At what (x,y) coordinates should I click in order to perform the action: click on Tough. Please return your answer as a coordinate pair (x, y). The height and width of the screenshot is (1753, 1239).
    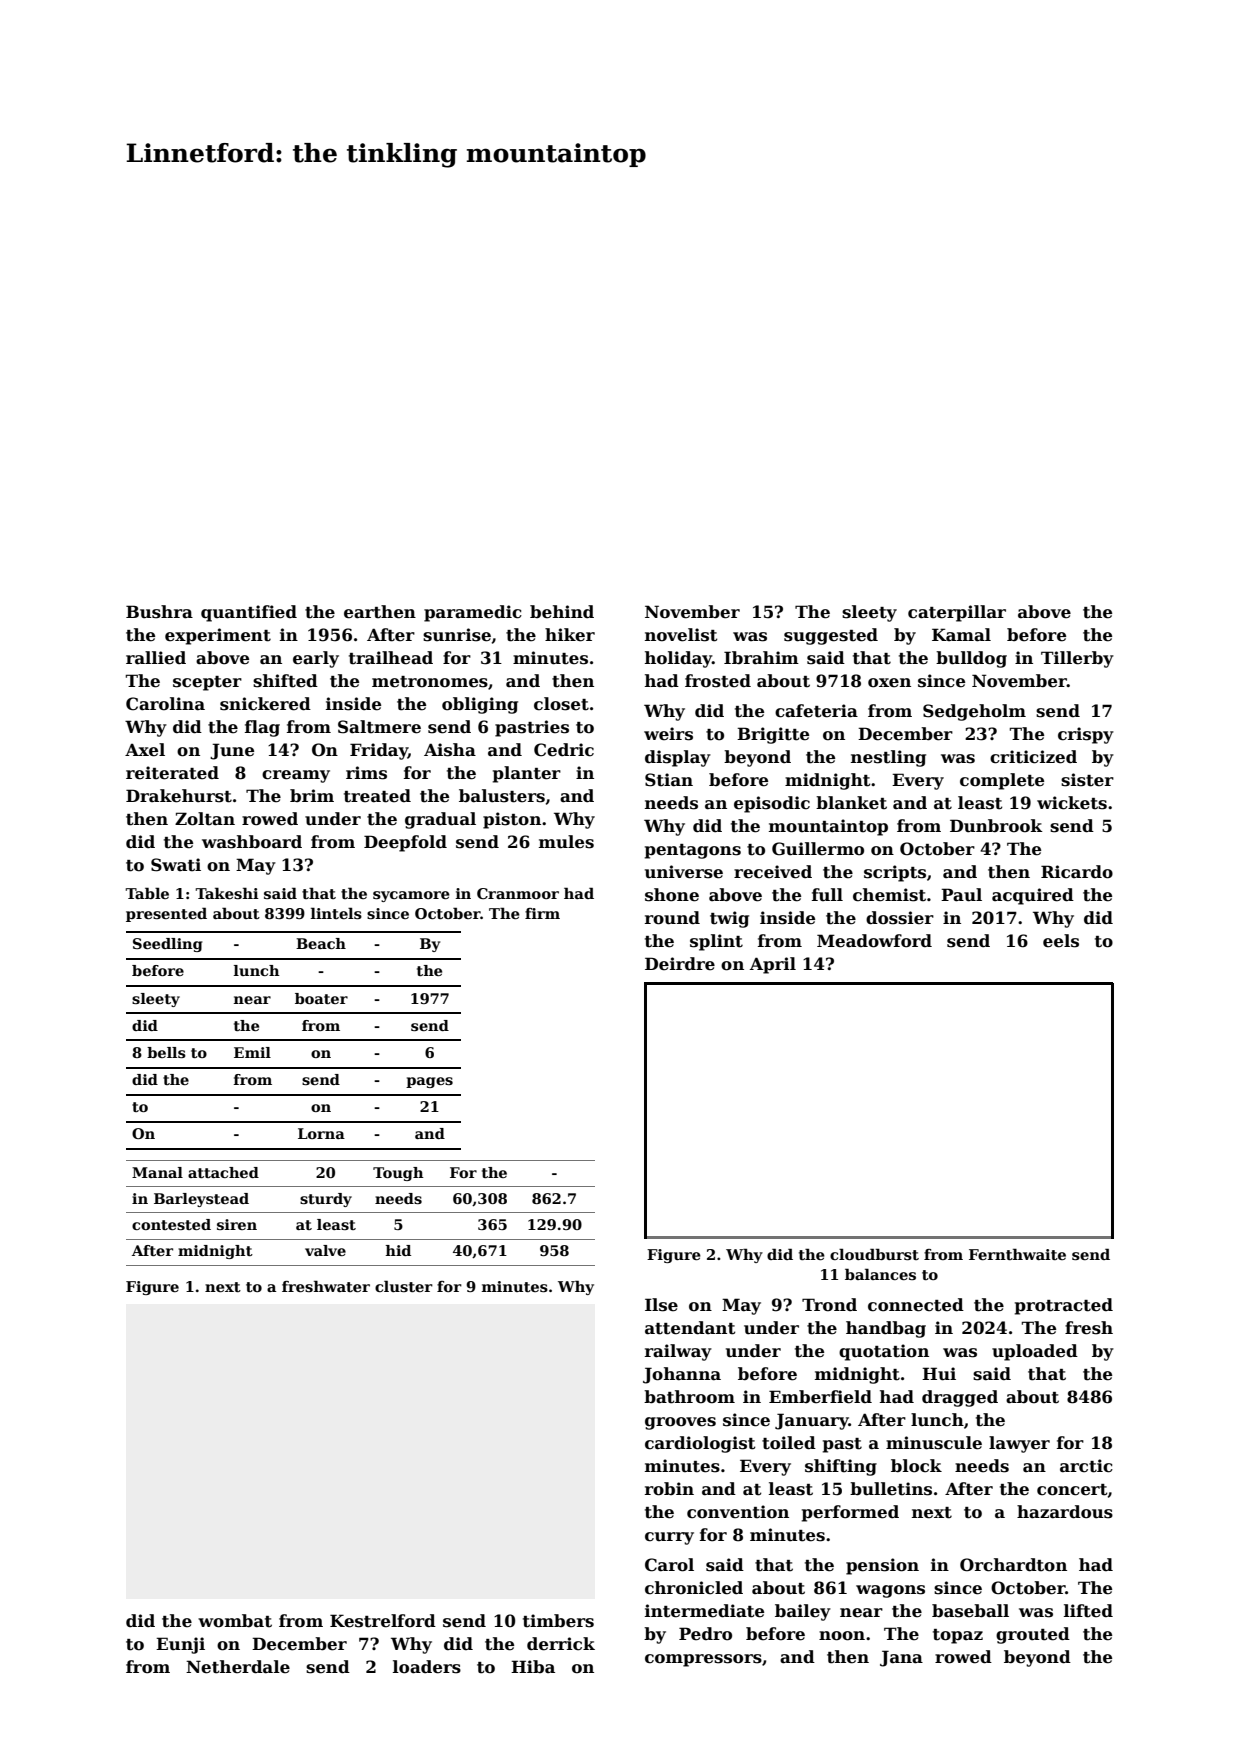
    Looking at the image, I should click on (398, 1174).
